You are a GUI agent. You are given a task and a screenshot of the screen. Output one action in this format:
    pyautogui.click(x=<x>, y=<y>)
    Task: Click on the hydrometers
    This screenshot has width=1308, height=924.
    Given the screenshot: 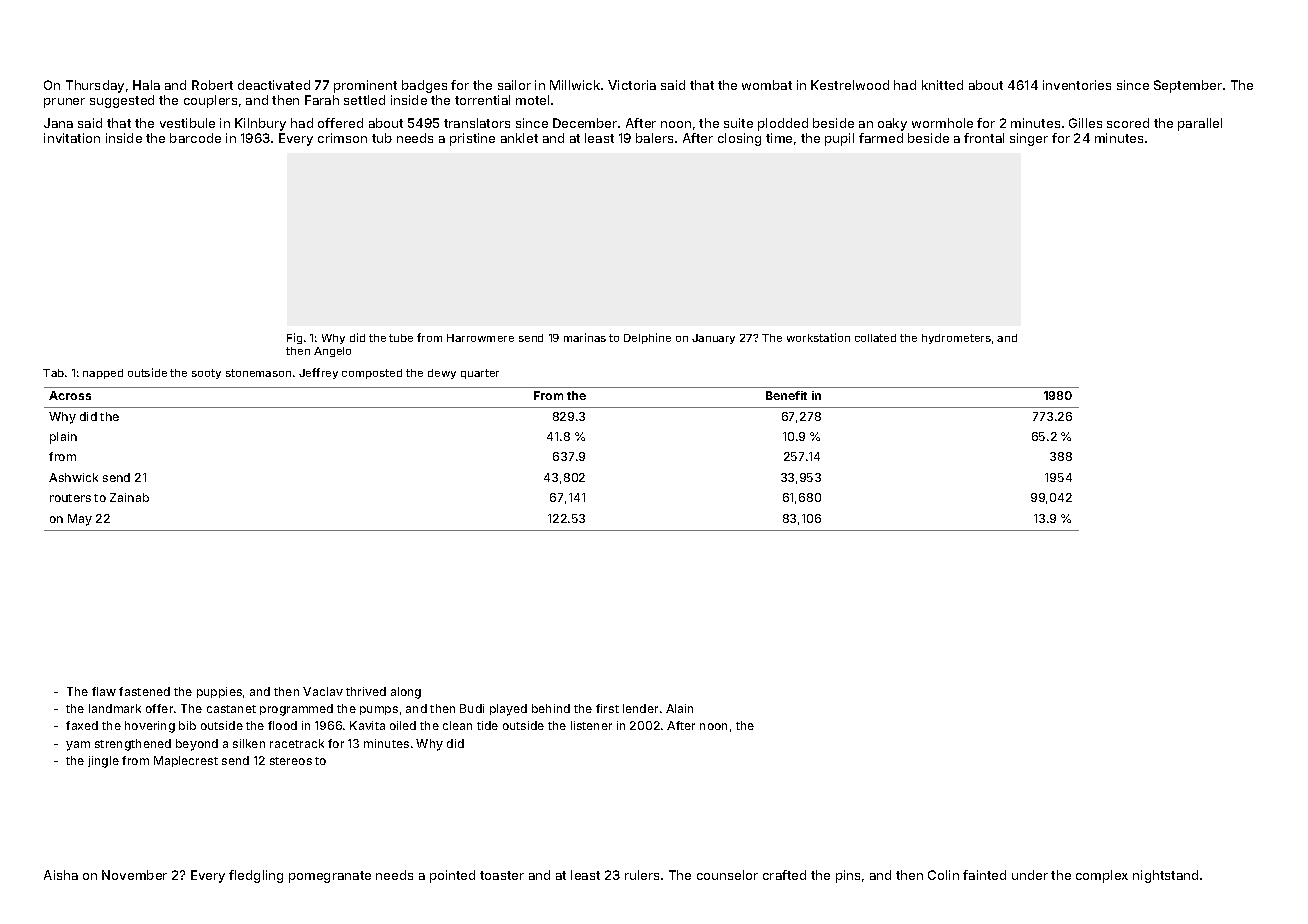 What is the action you would take?
    pyautogui.click(x=956, y=339)
